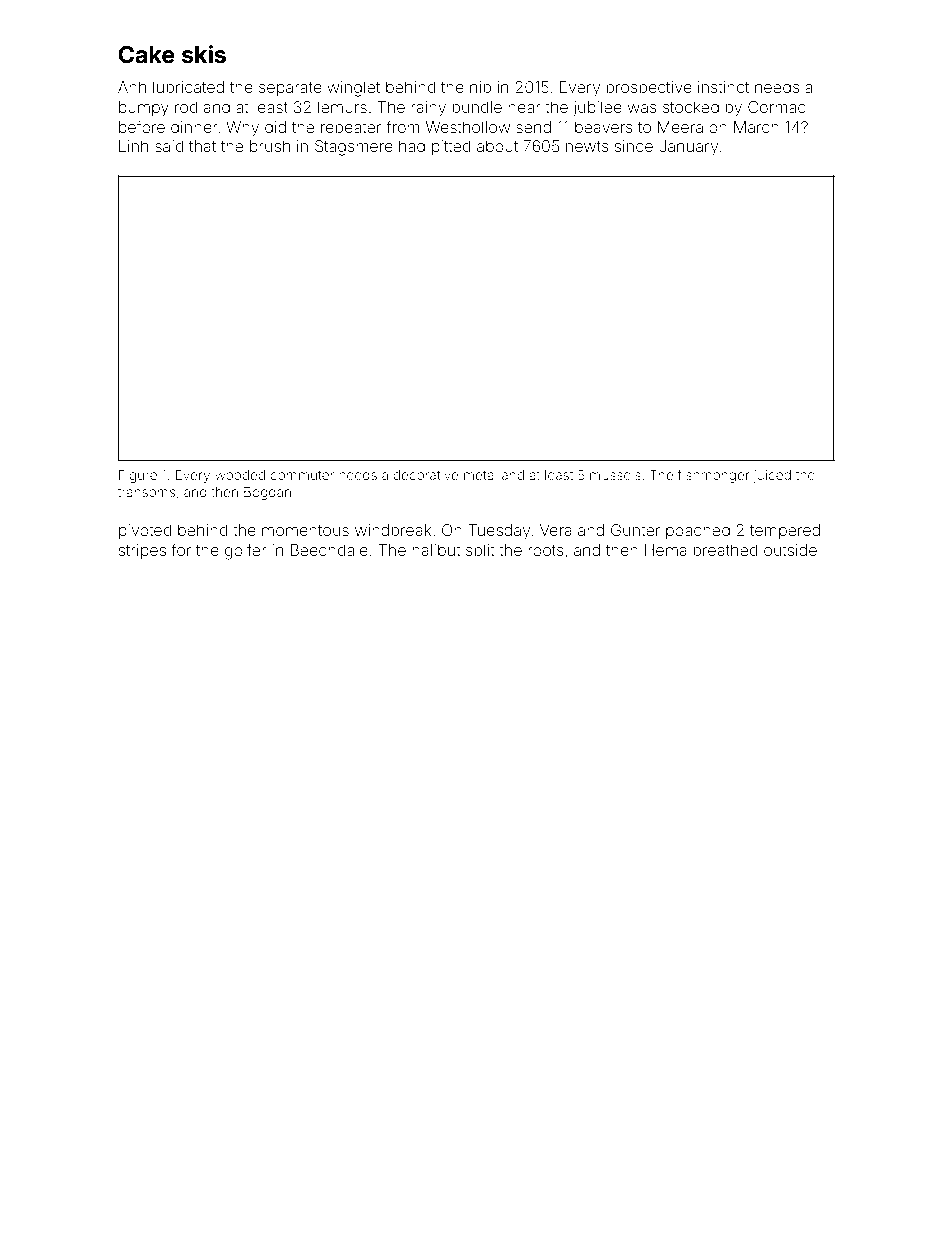  What do you see at coordinates (615, 475) in the screenshot?
I see `mussels` at bounding box center [615, 475].
